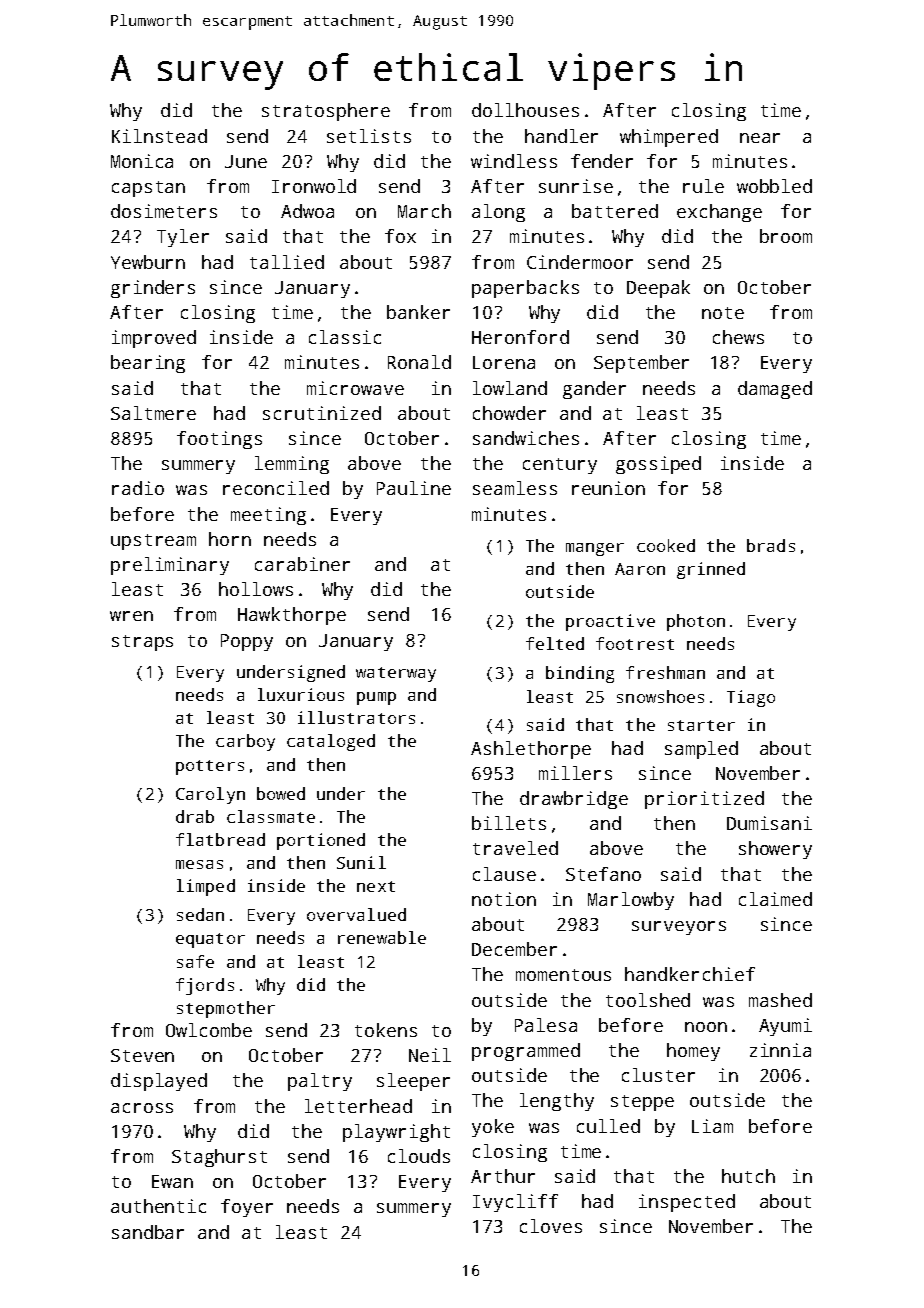  I want to click on sedan, so click(200, 914).
